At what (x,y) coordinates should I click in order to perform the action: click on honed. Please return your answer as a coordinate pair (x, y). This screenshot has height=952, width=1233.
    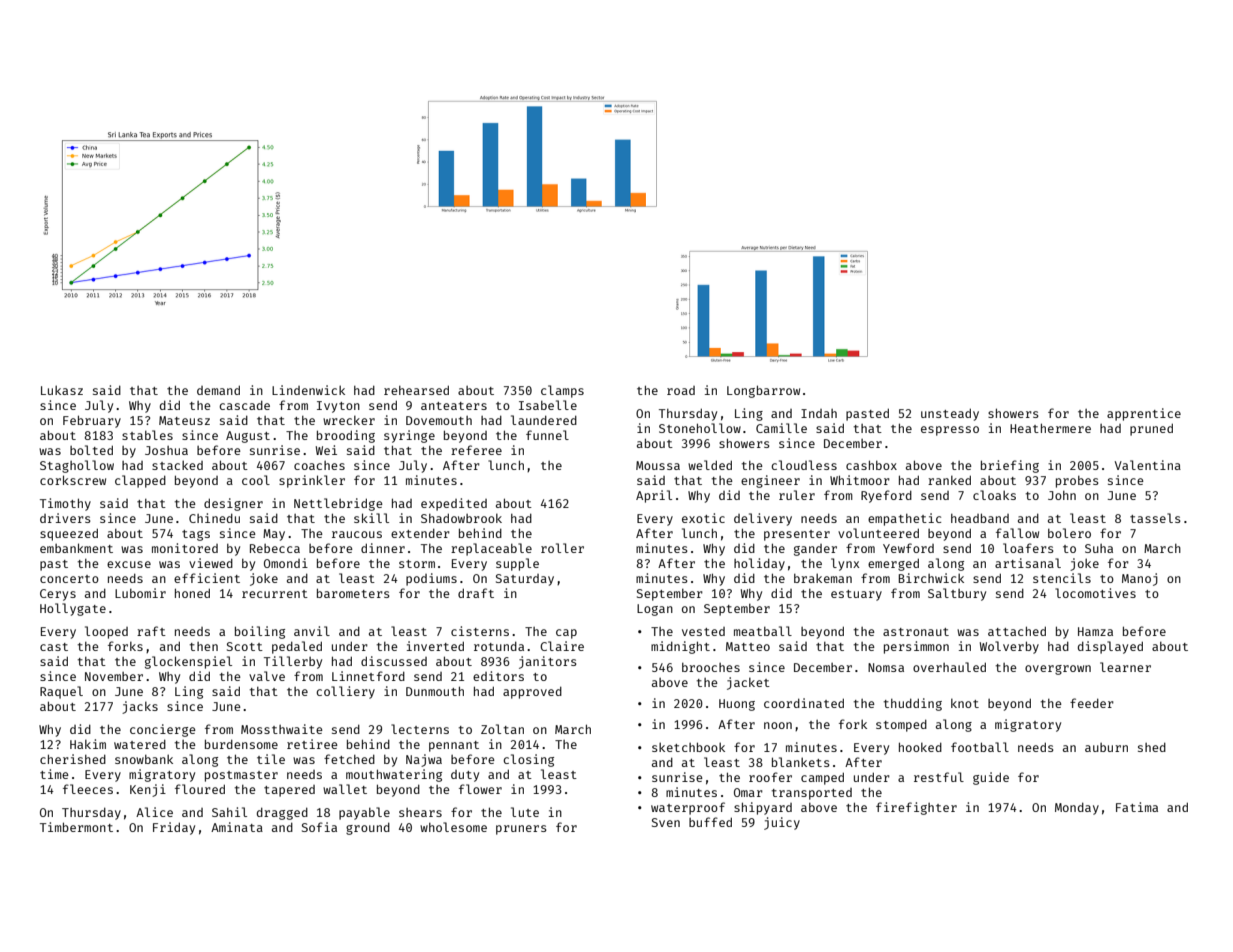
    Looking at the image, I should click on (192, 593).
